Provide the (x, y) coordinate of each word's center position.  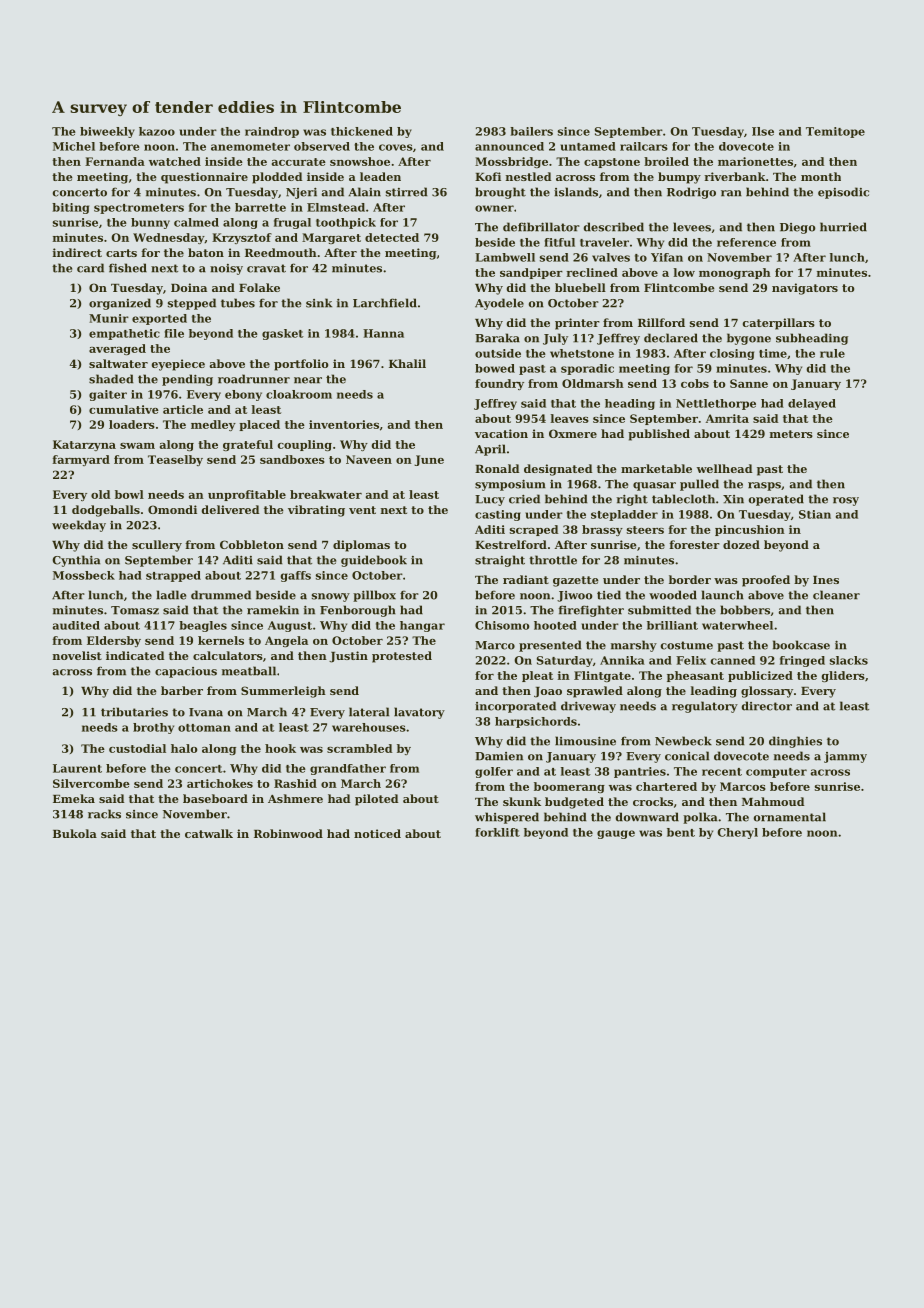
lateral (369, 712)
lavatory (419, 713)
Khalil (407, 363)
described (614, 227)
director (767, 706)
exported (159, 319)
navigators (805, 289)
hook (280, 748)
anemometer (250, 147)
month (821, 176)
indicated (135, 655)
